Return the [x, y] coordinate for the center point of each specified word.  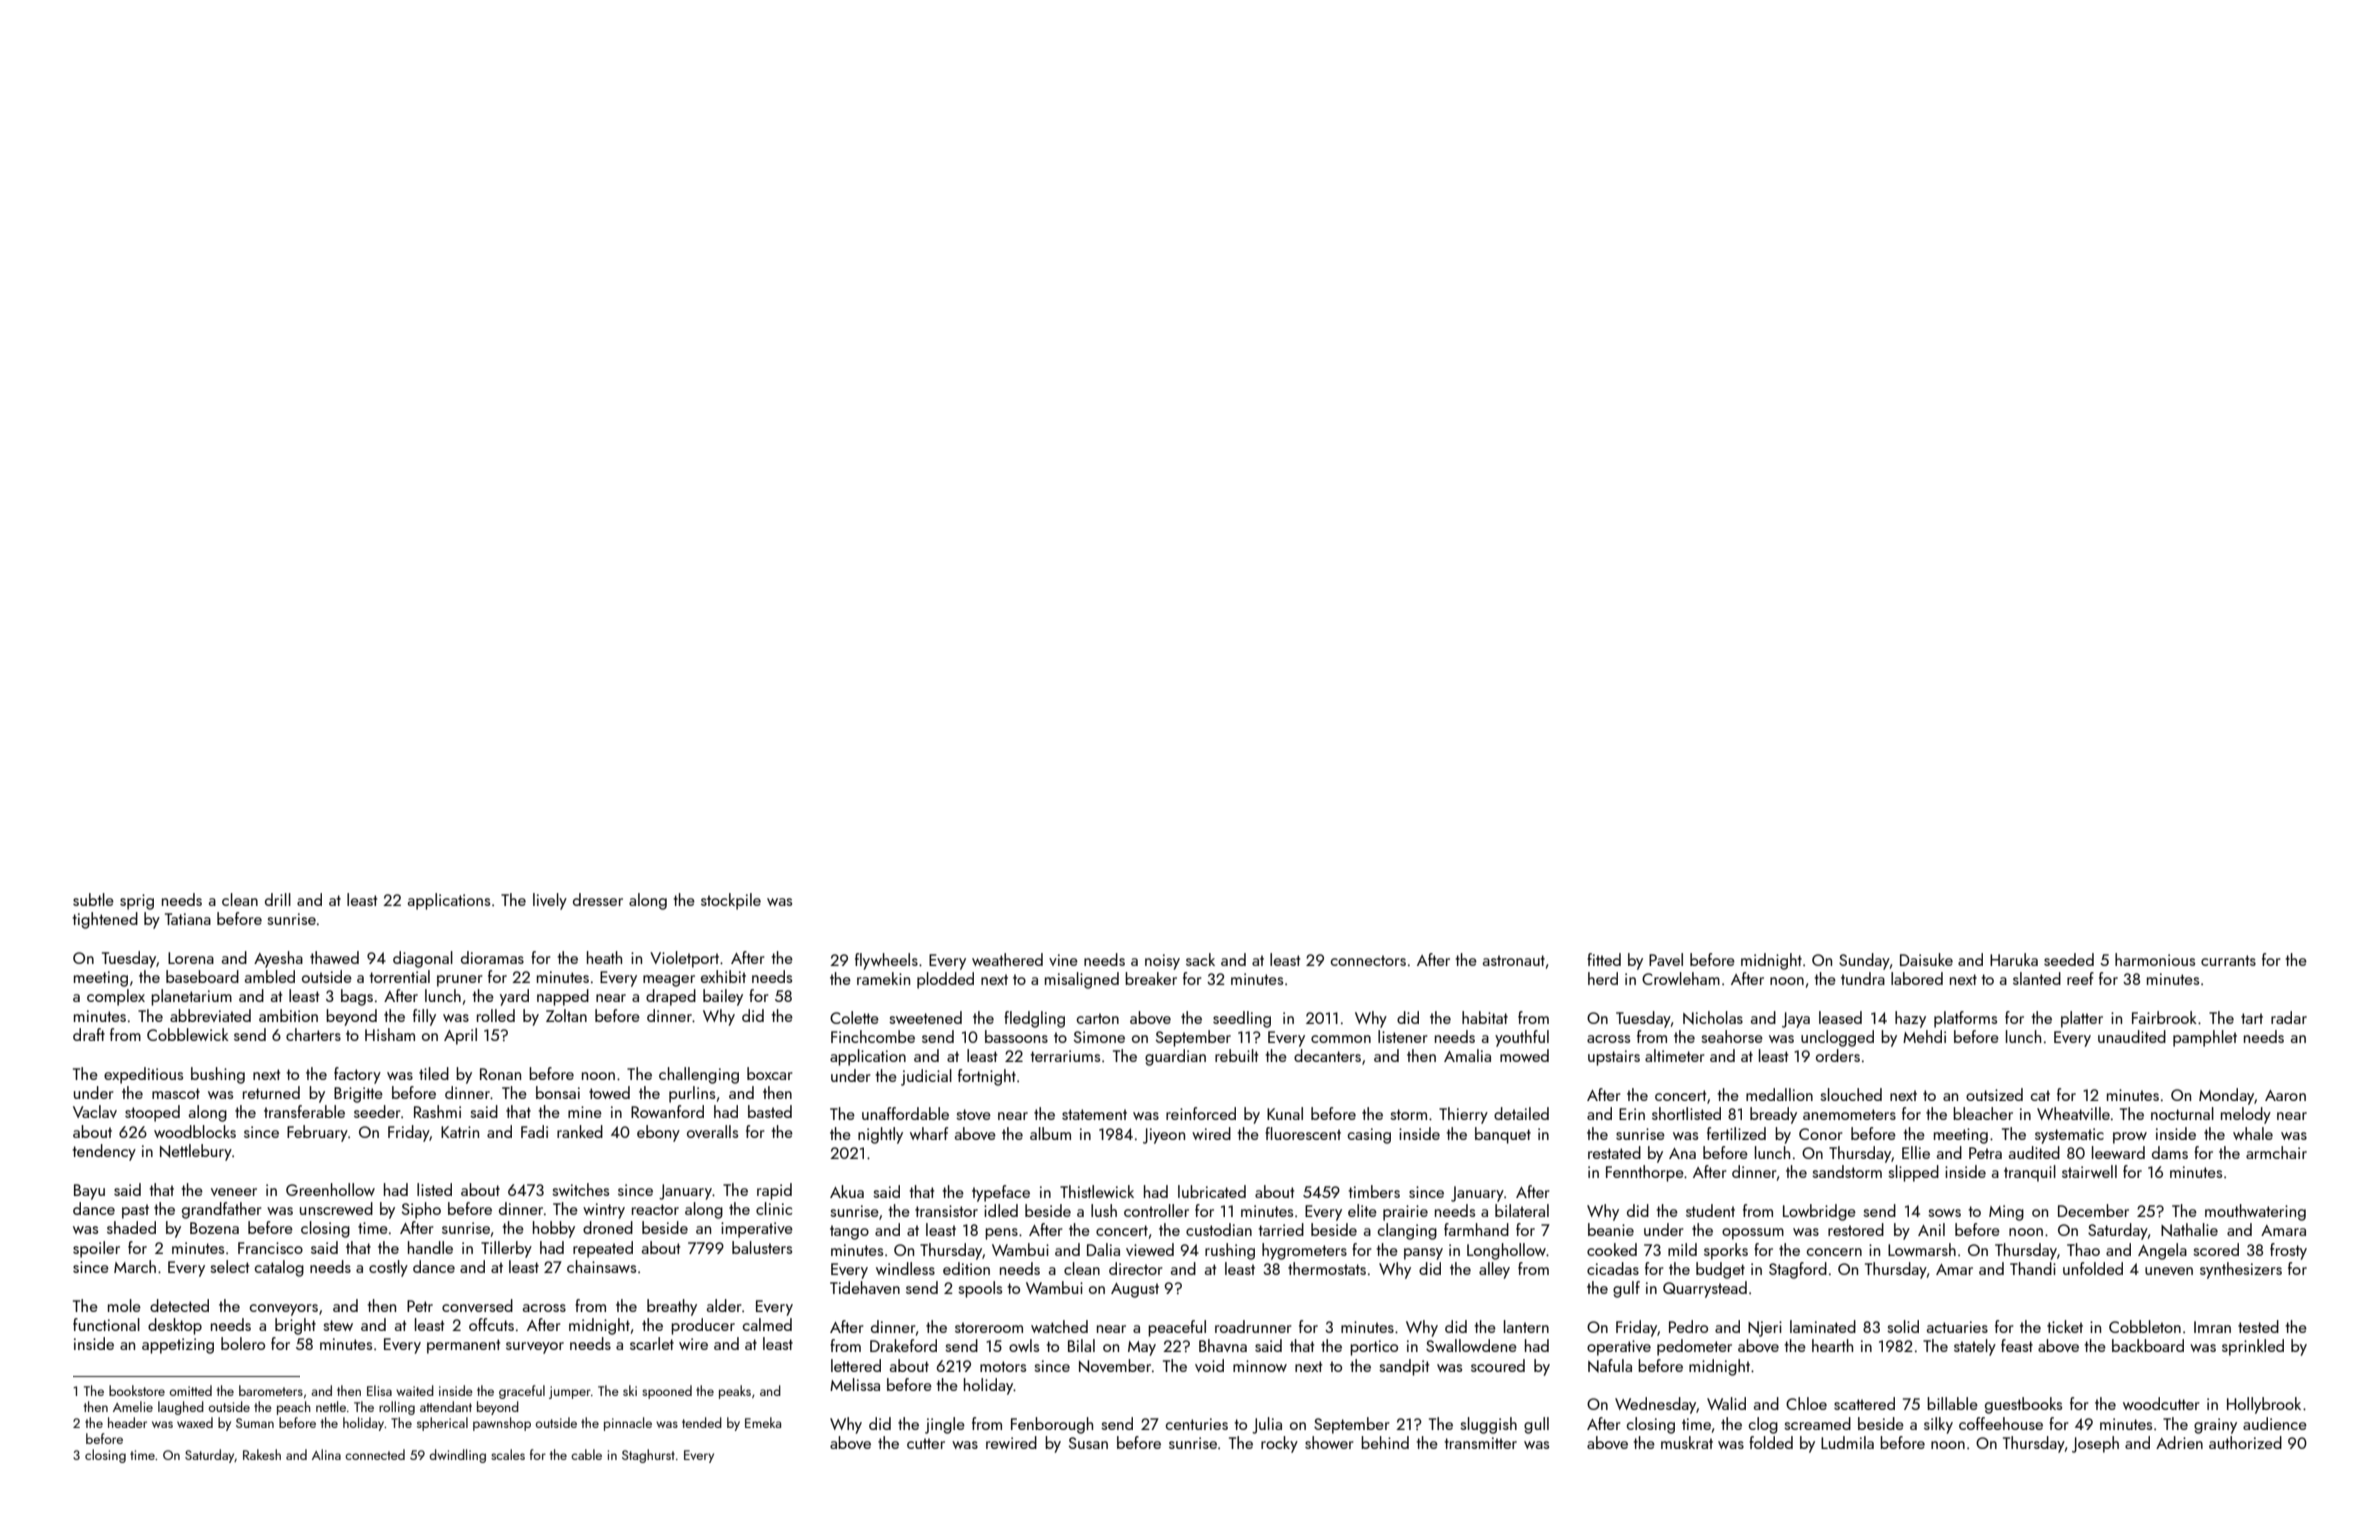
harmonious [2155, 959]
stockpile [731, 901]
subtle [93, 899]
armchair [2276, 1152]
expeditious [143, 1075]
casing [1369, 1136]
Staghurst [648, 1456]
